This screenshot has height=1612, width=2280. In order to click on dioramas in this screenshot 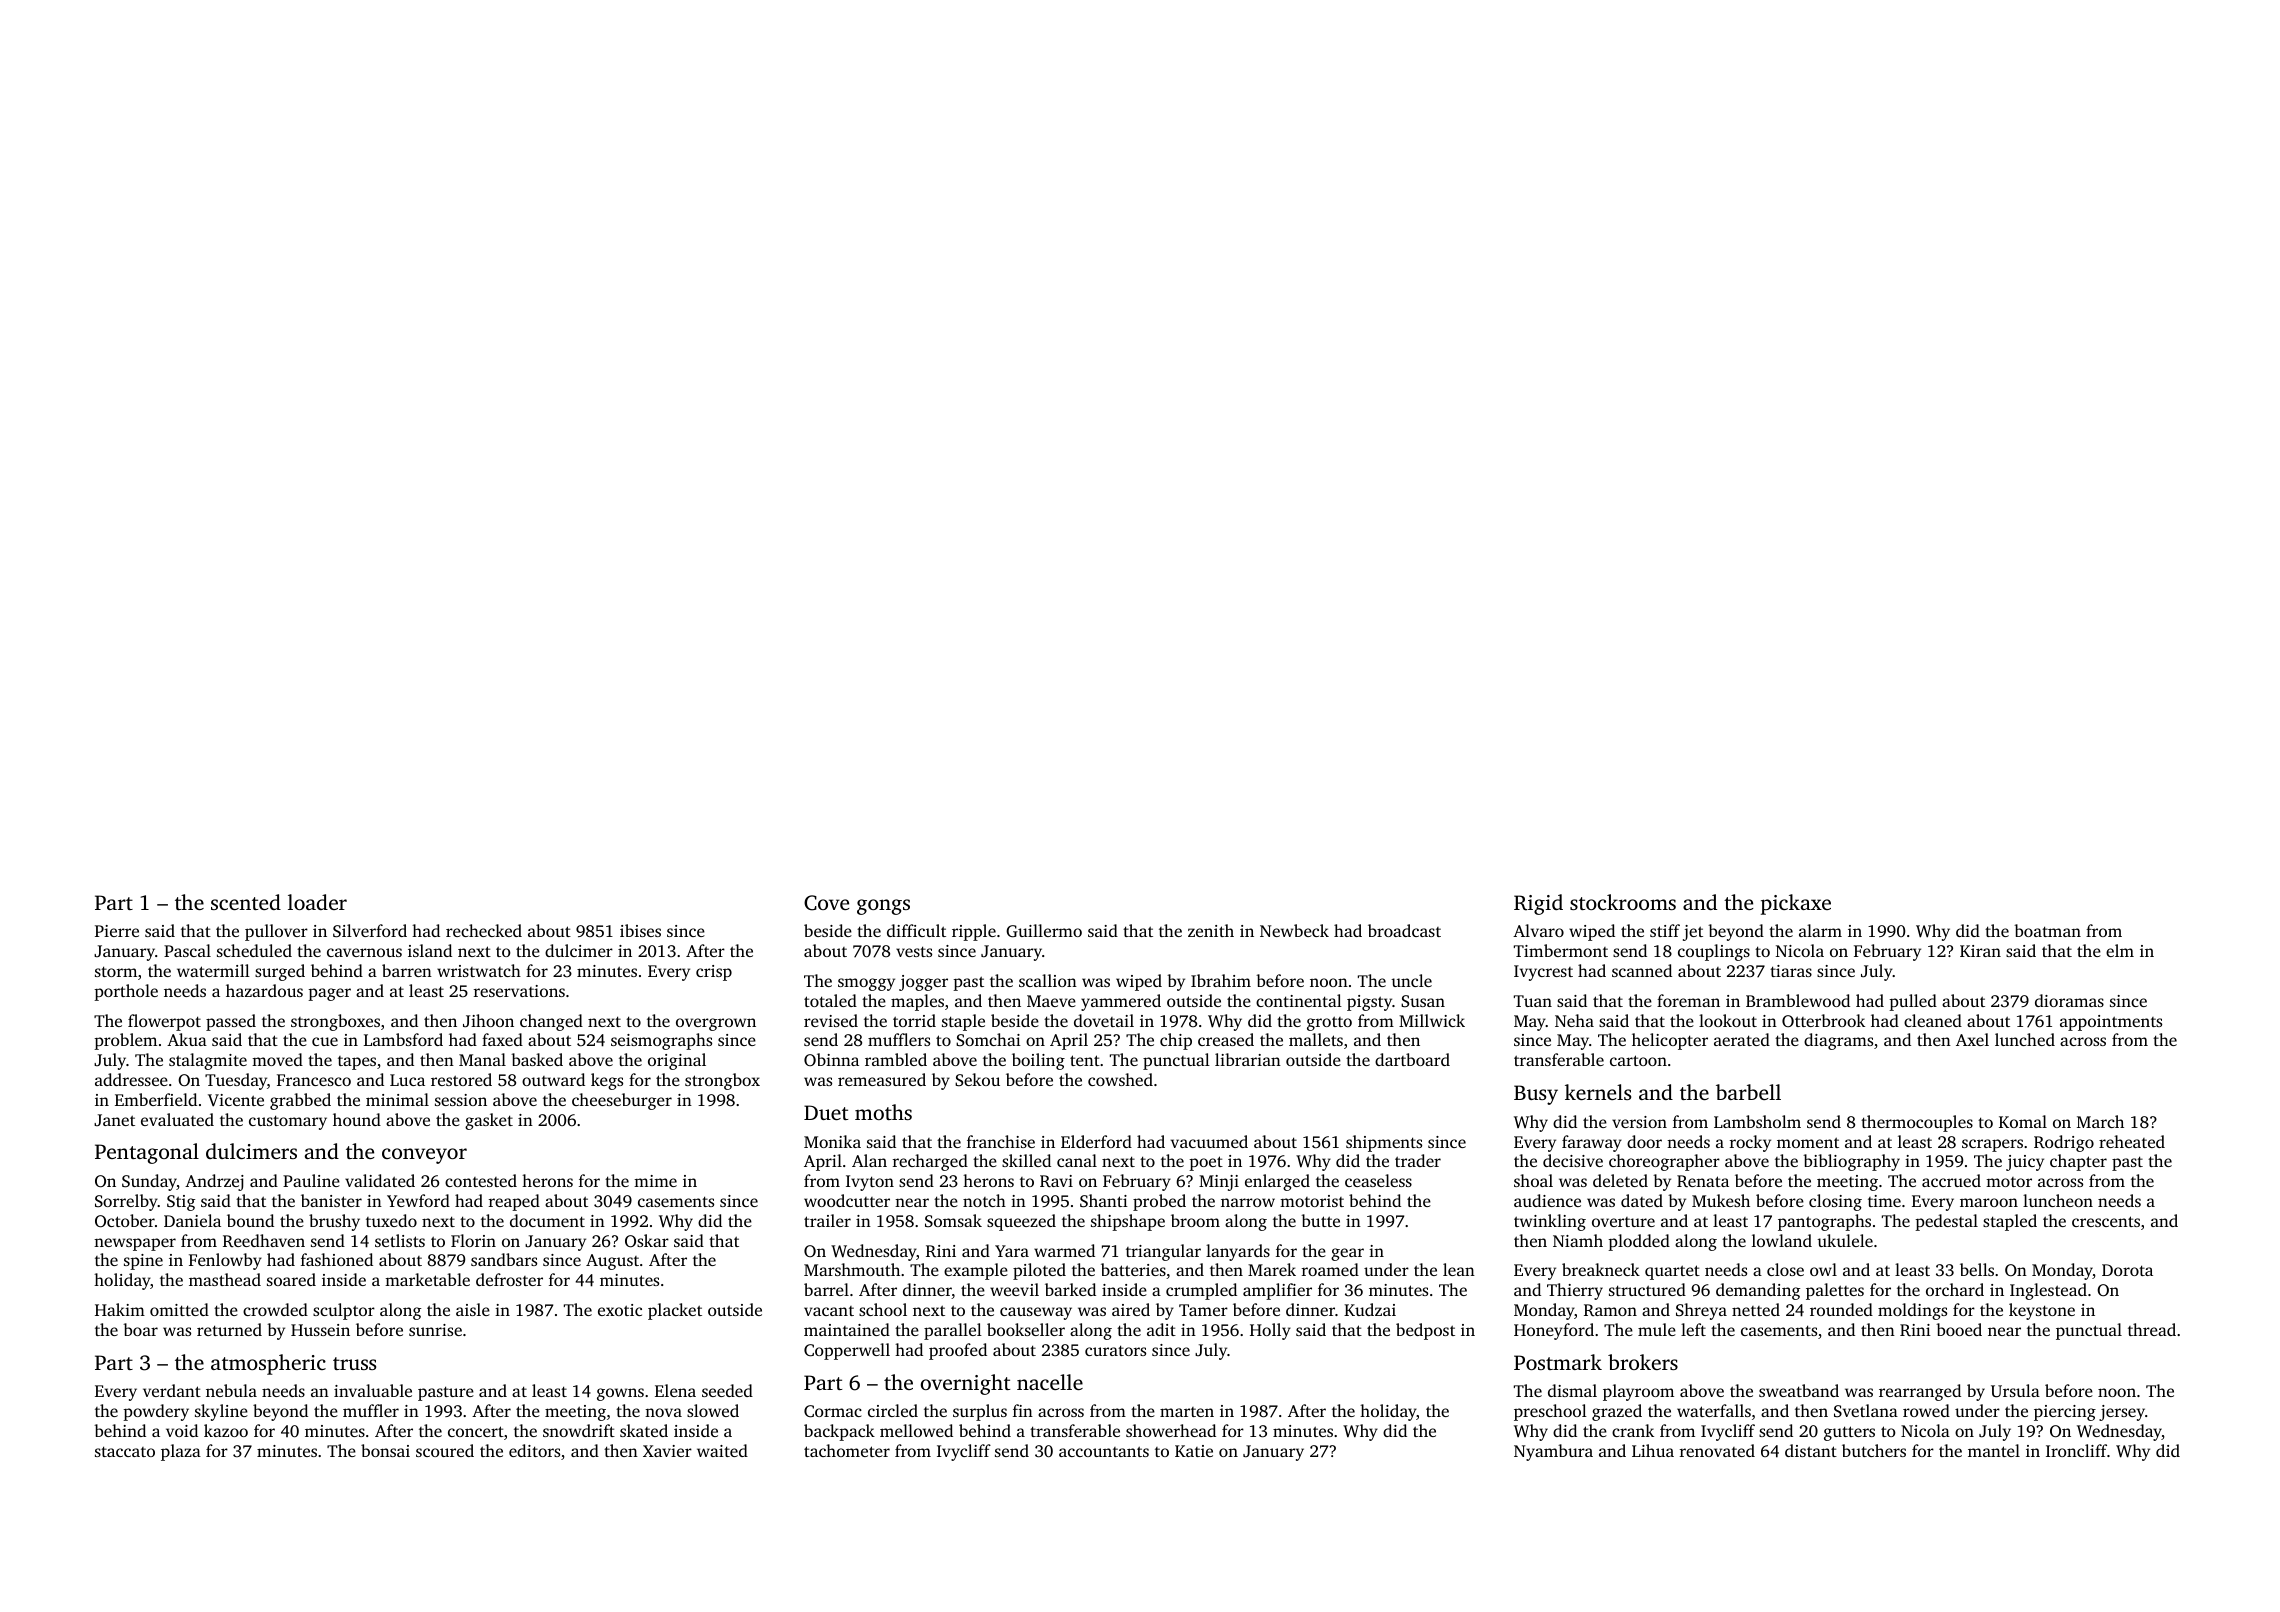, I will do `click(2069, 1000)`.
